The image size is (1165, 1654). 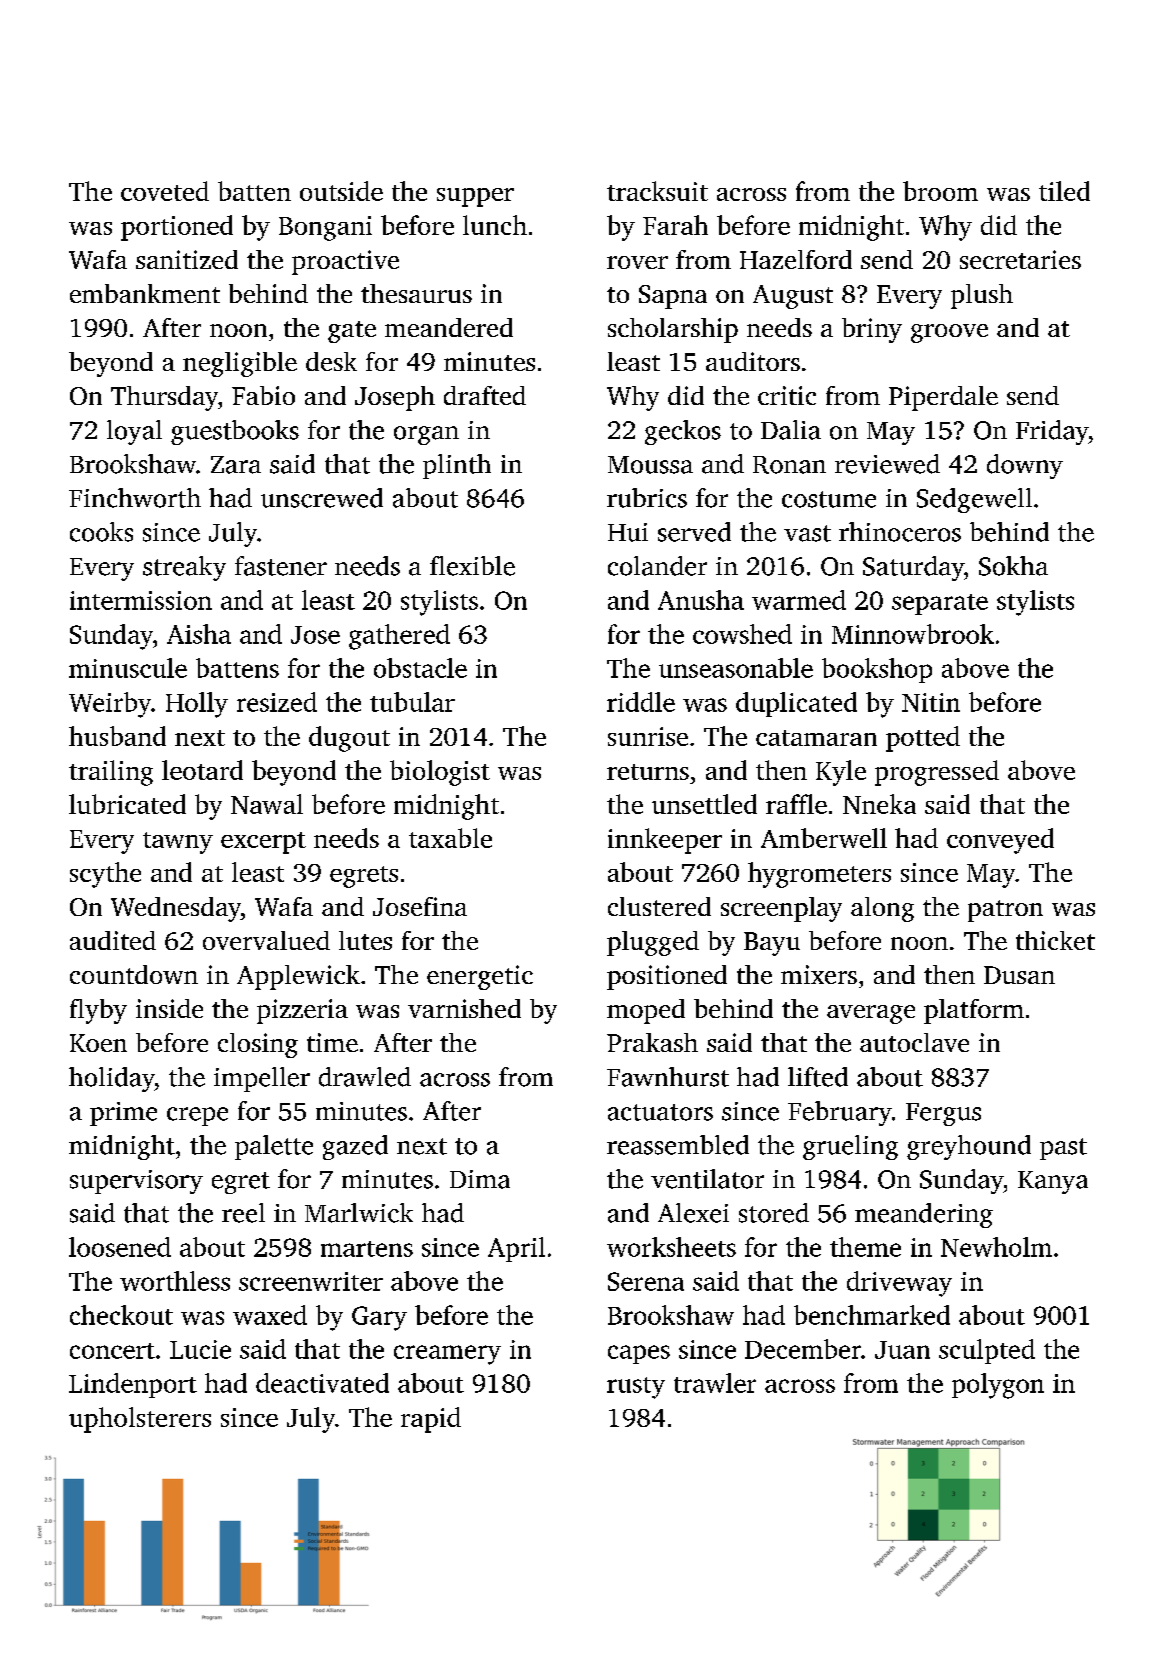 What do you see at coordinates (113, 940) in the document?
I see `audited` at bounding box center [113, 940].
